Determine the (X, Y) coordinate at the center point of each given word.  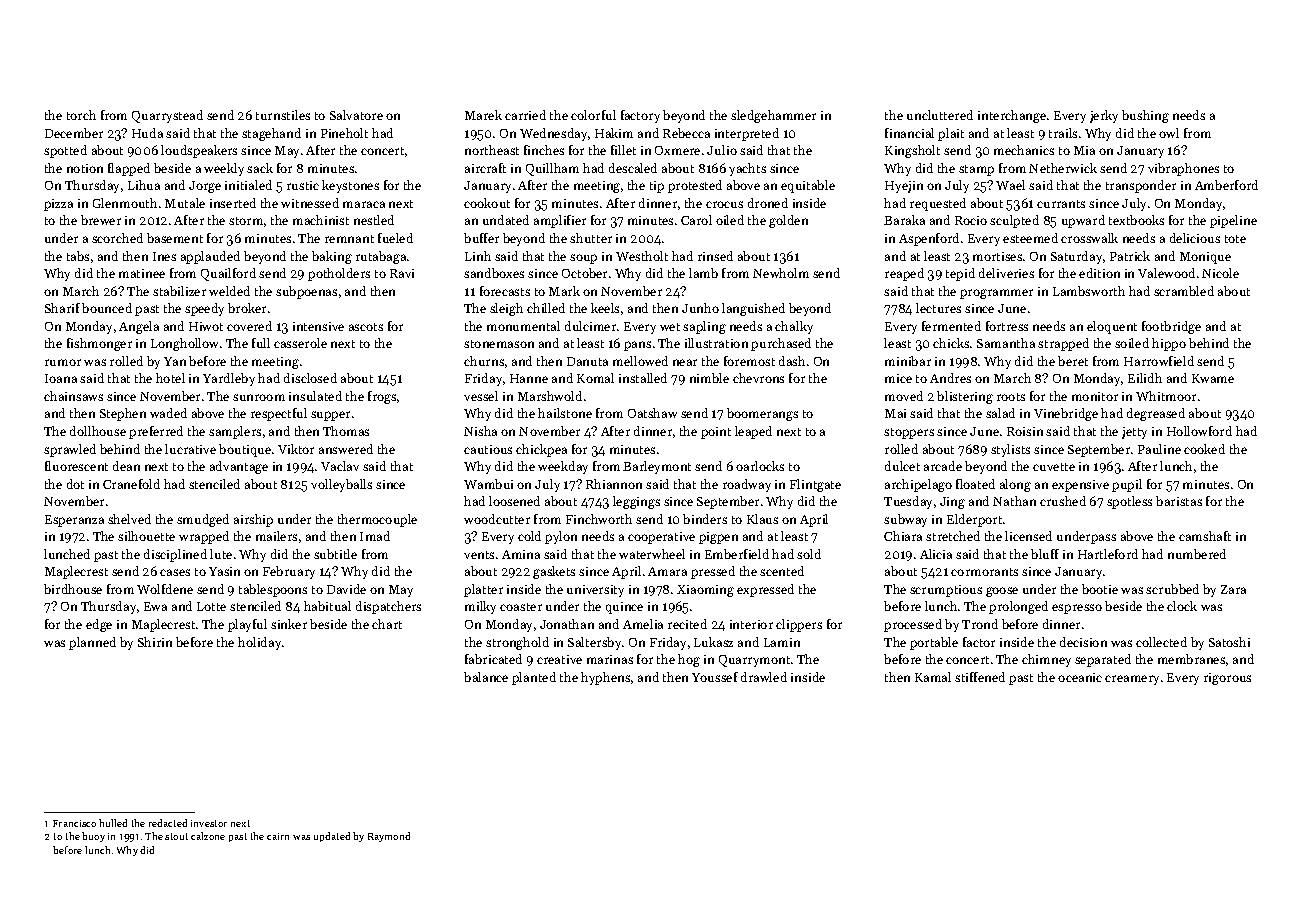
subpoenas (306, 292)
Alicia (936, 554)
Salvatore (356, 115)
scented (782, 571)
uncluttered (940, 115)
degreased (1156, 414)
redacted (168, 823)
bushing (1145, 116)
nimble (709, 378)
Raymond (389, 837)
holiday (259, 643)
